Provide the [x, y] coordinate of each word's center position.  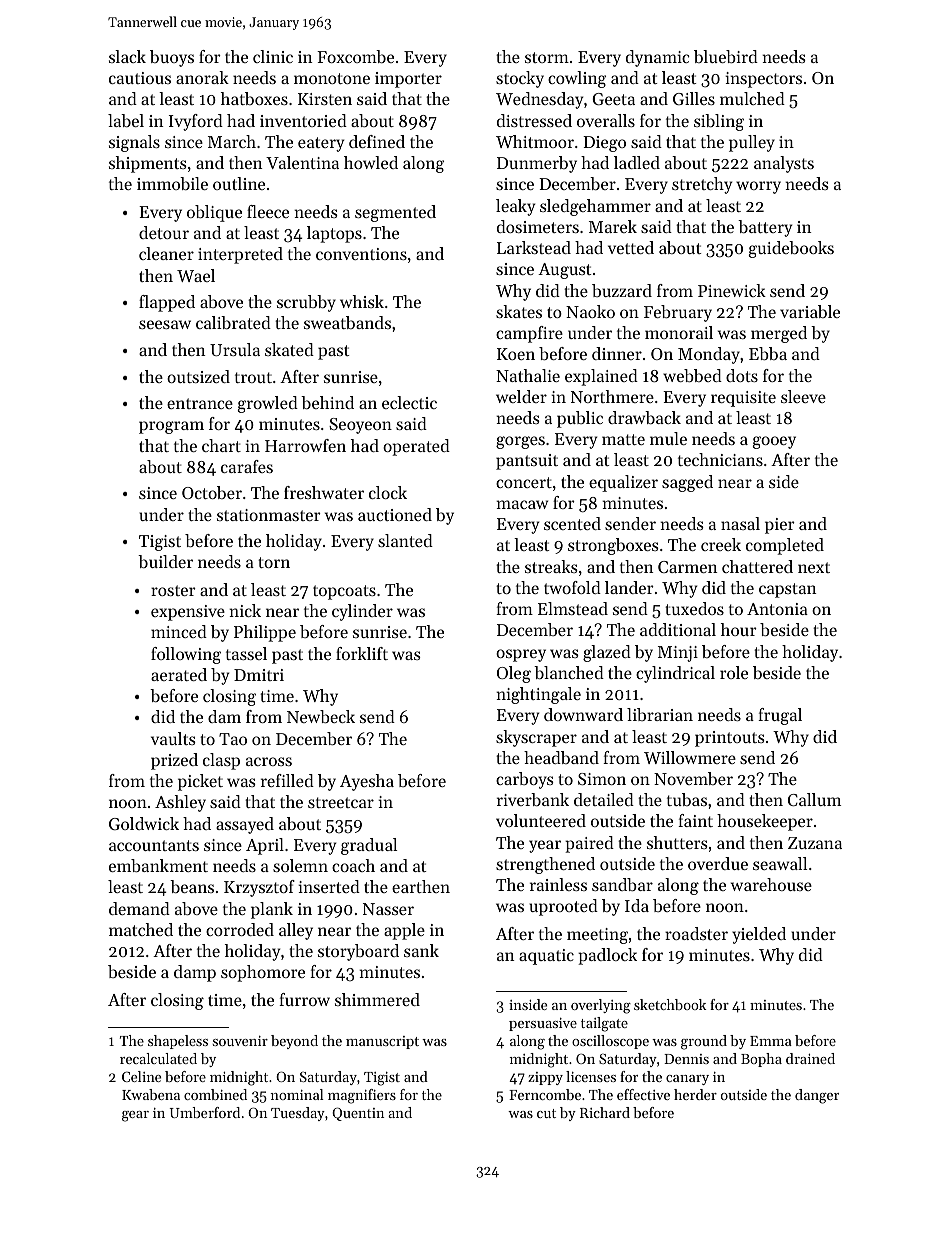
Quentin [358, 1114]
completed [785, 546]
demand [139, 908]
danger [817, 1096]
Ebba [768, 353]
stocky [520, 79]
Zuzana [815, 843]
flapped [167, 303]
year [545, 846]
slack [127, 56]
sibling [719, 122]
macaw [522, 504]
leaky [515, 207]
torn [274, 562]
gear [135, 1116]
